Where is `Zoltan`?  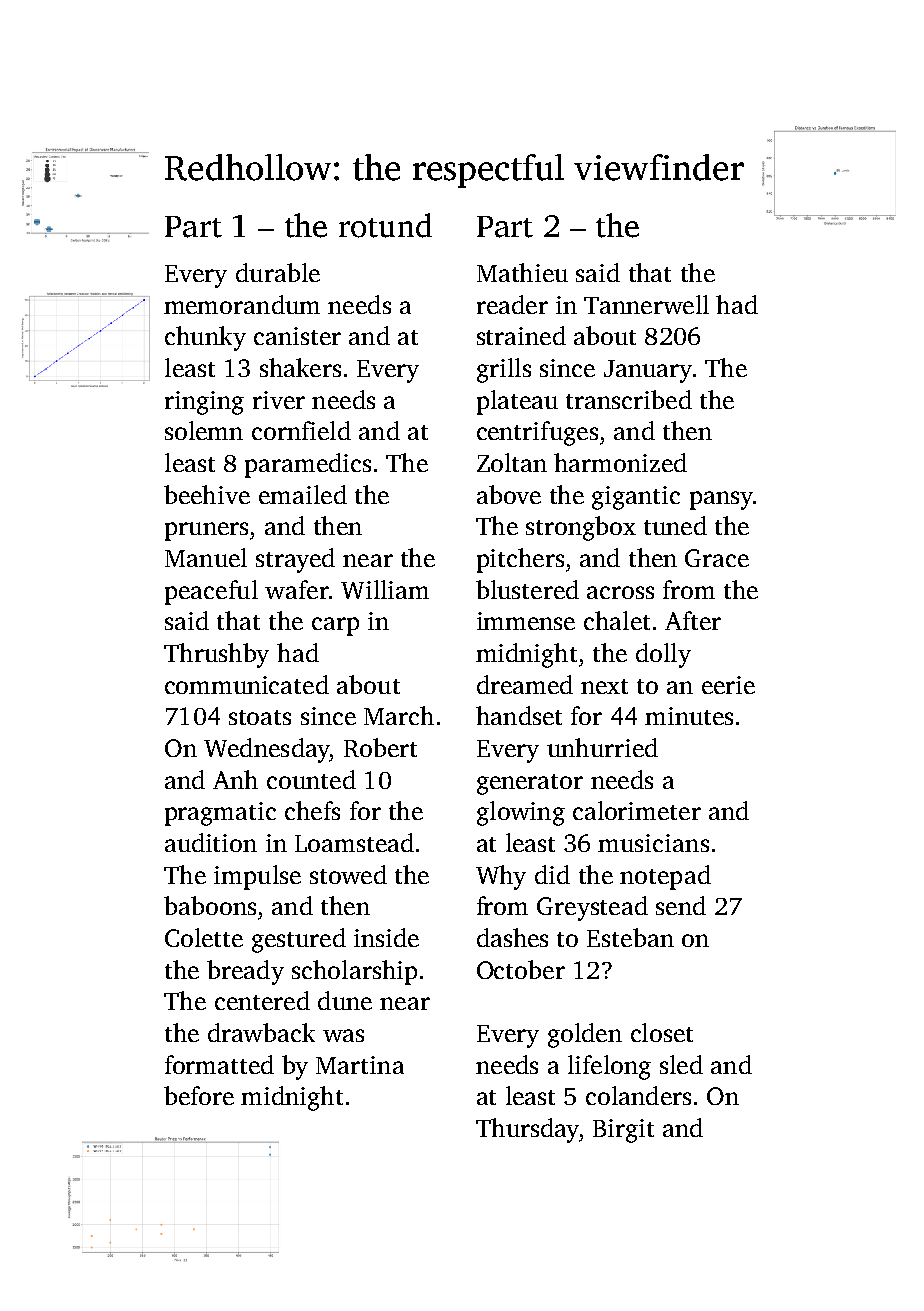
Zoltan is located at coordinates (512, 462).
